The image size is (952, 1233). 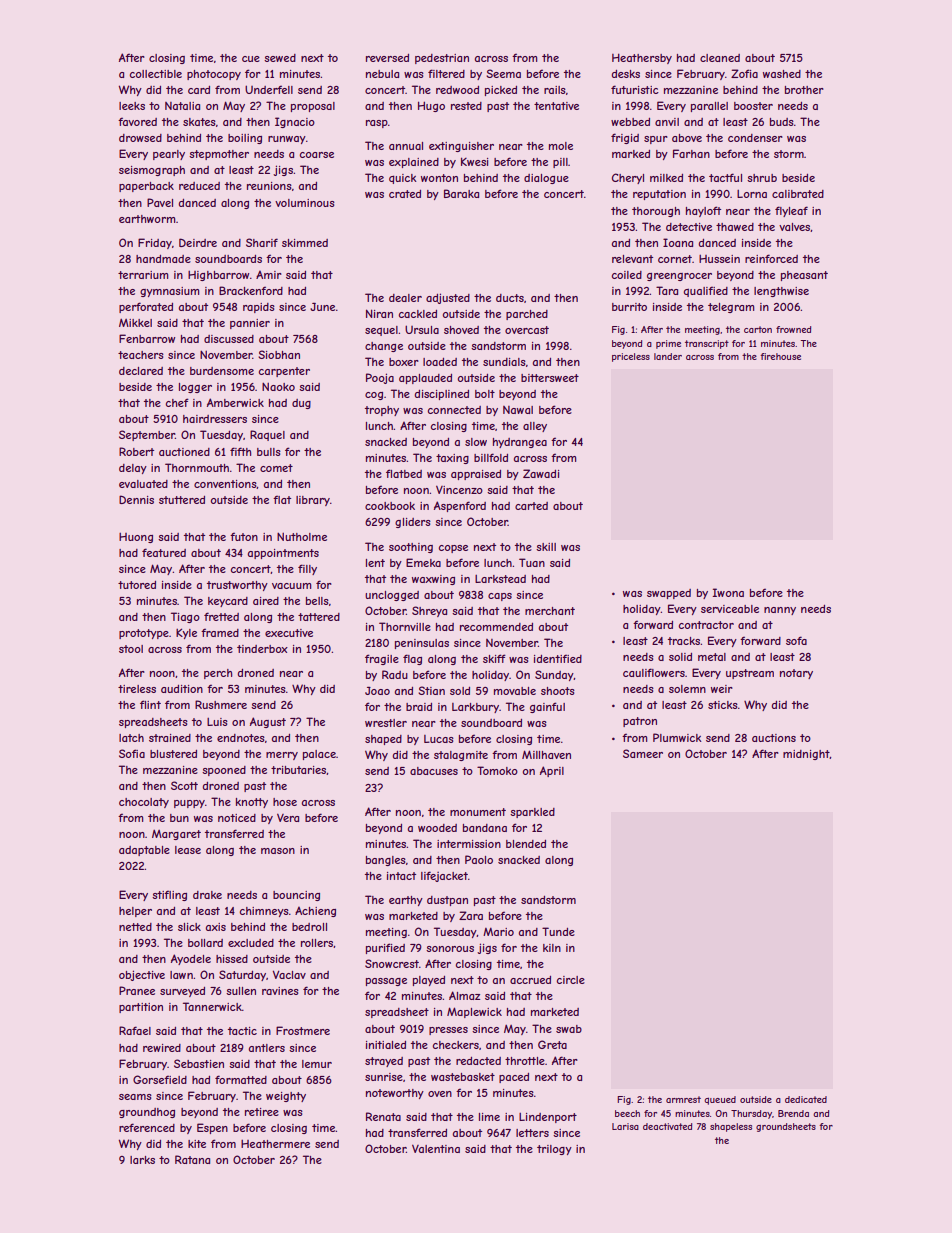 What do you see at coordinates (510, 298) in the screenshot?
I see `ducts` at bounding box center [510, 298].
